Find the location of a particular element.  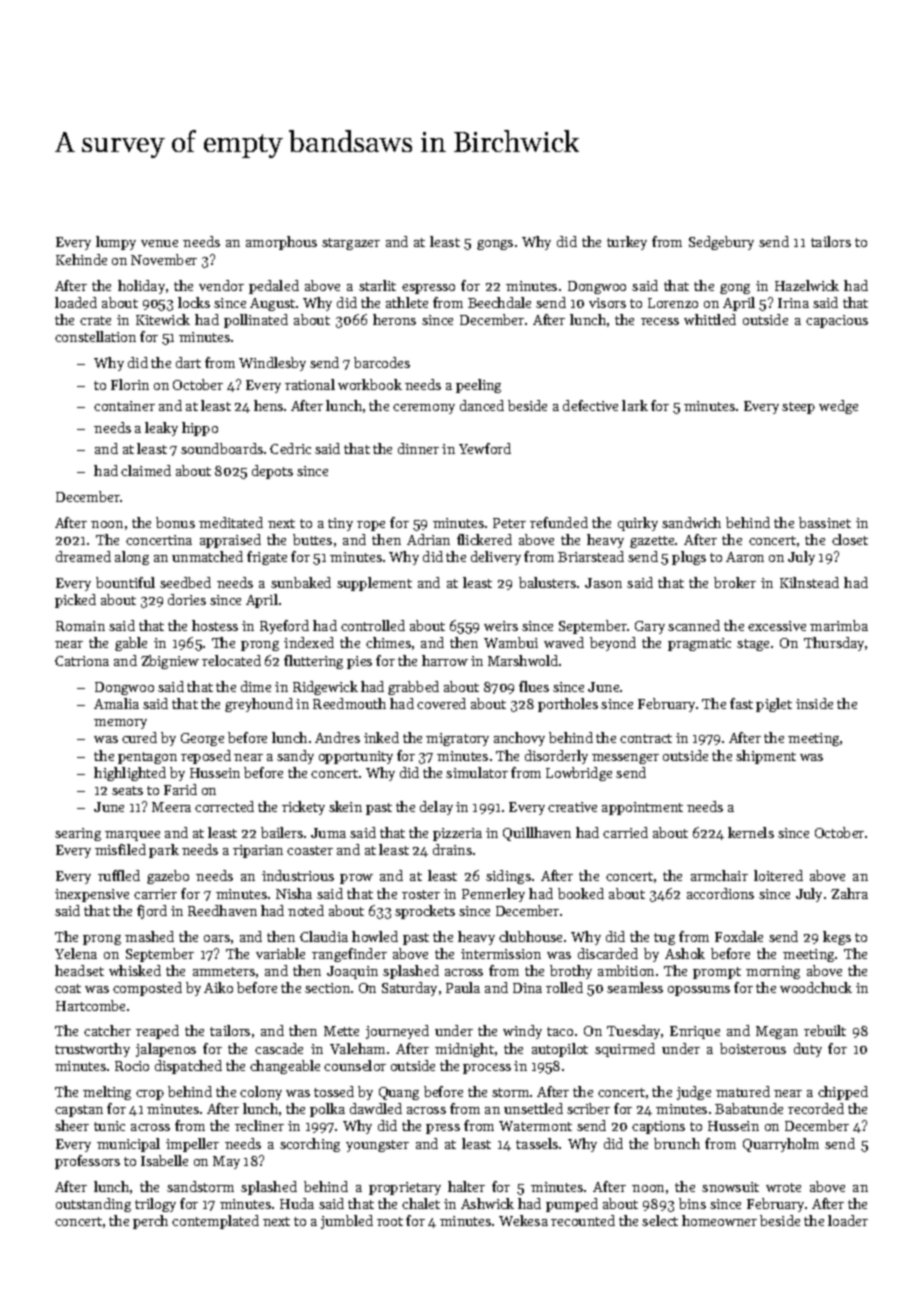

Yelena is located at coordinates (76, 953).
